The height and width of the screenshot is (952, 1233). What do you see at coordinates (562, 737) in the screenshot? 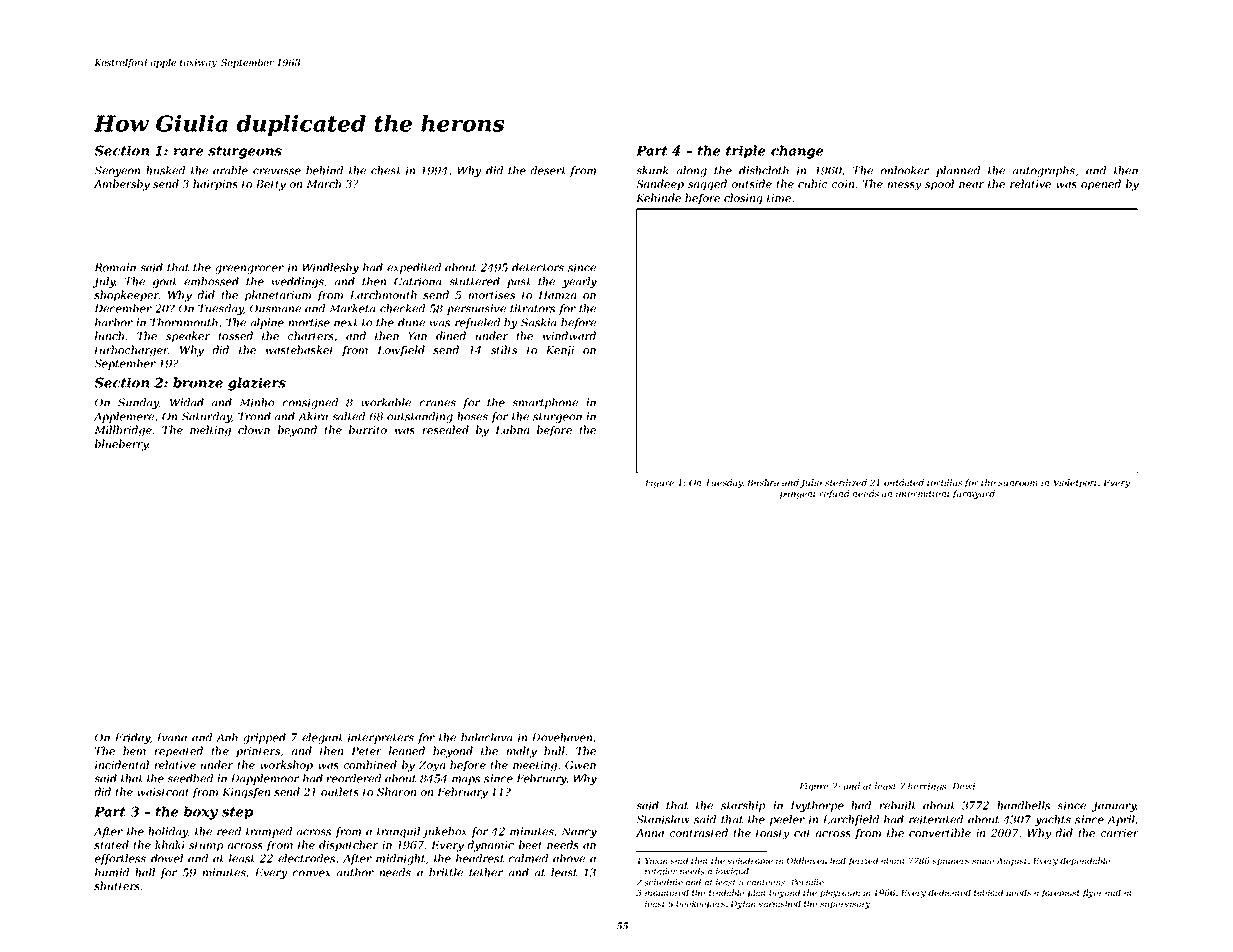
I see `Dovehaven` at bounding box center [562, 737].
